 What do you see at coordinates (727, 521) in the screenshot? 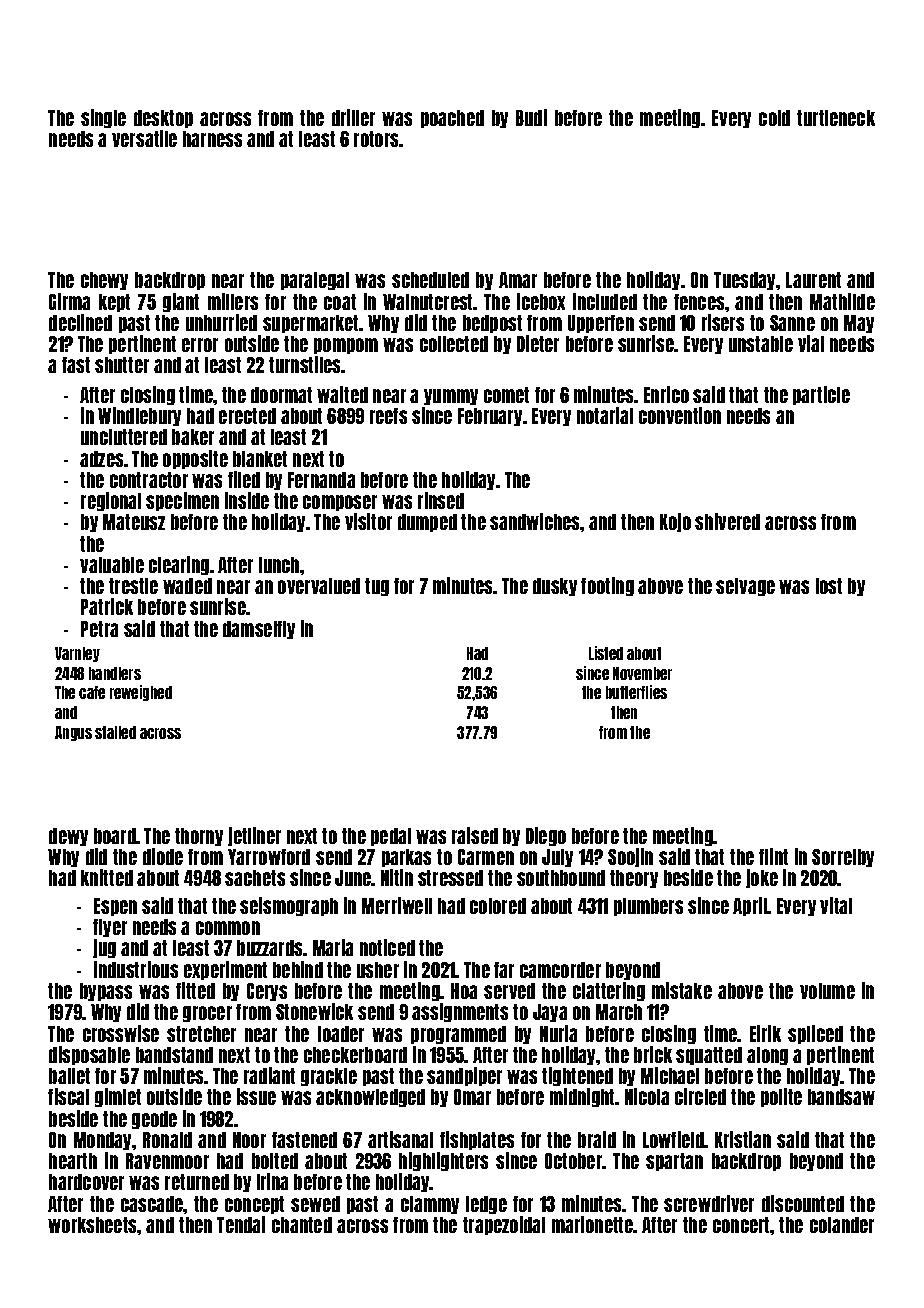
I see `shivered` at bounding box center [727, 521].
